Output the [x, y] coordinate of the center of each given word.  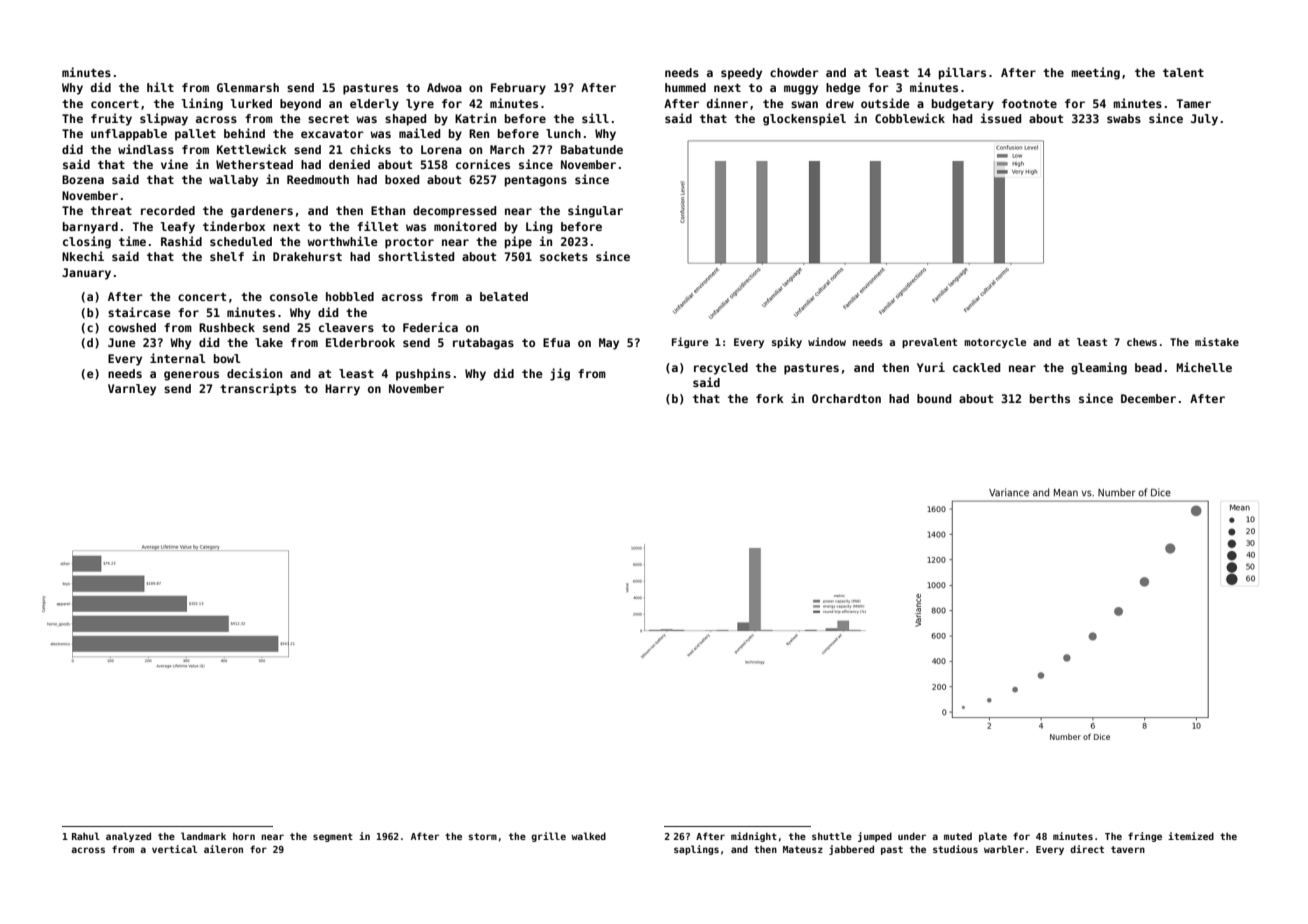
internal [178, 358]
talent [1183, 72]
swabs [1124, 118]
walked [588, 836]
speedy [741, 74]
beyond [300, 105]
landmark [203, 836]
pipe [518, 242]
